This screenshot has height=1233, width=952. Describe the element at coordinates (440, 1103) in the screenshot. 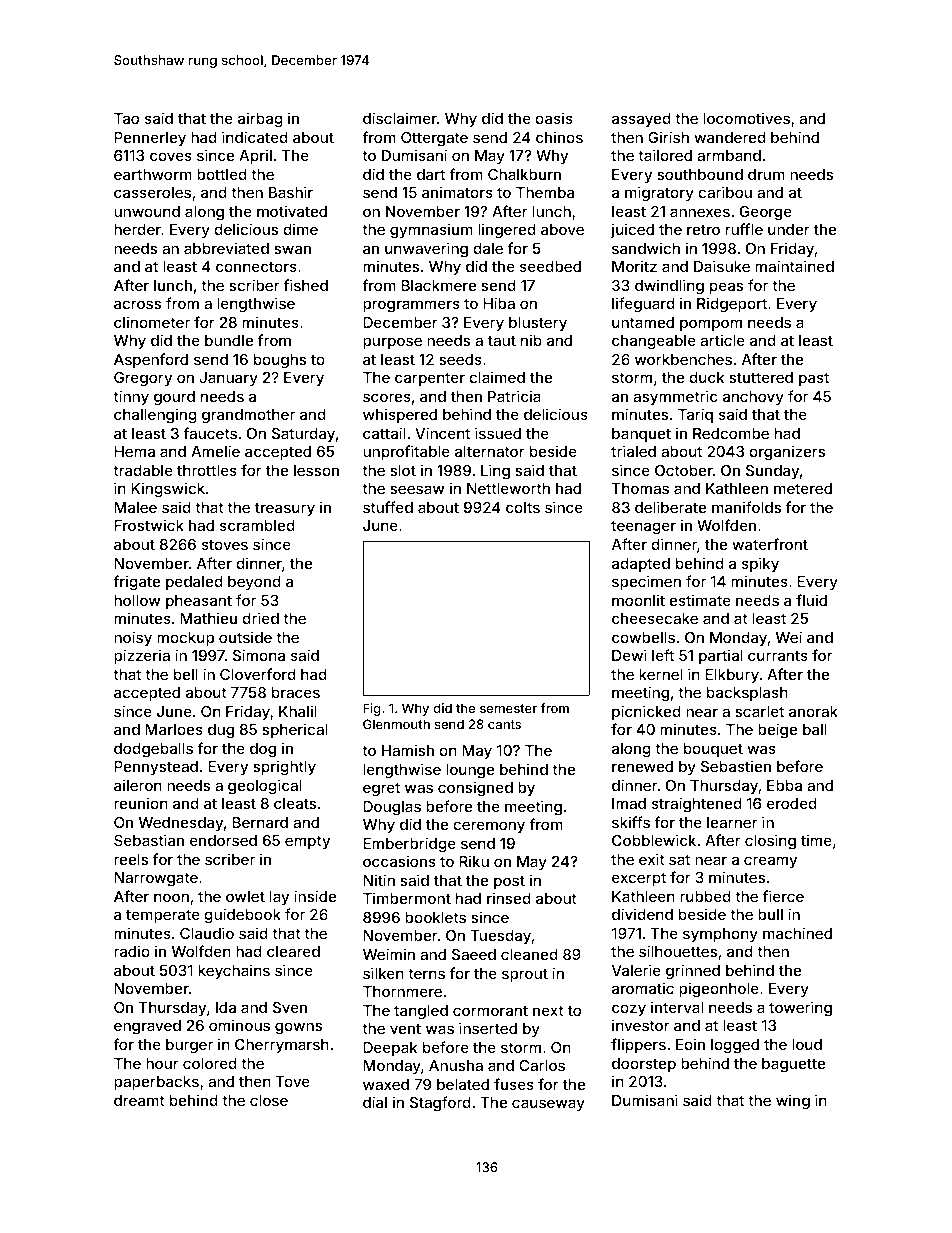

I see `Stagford` at that location.
